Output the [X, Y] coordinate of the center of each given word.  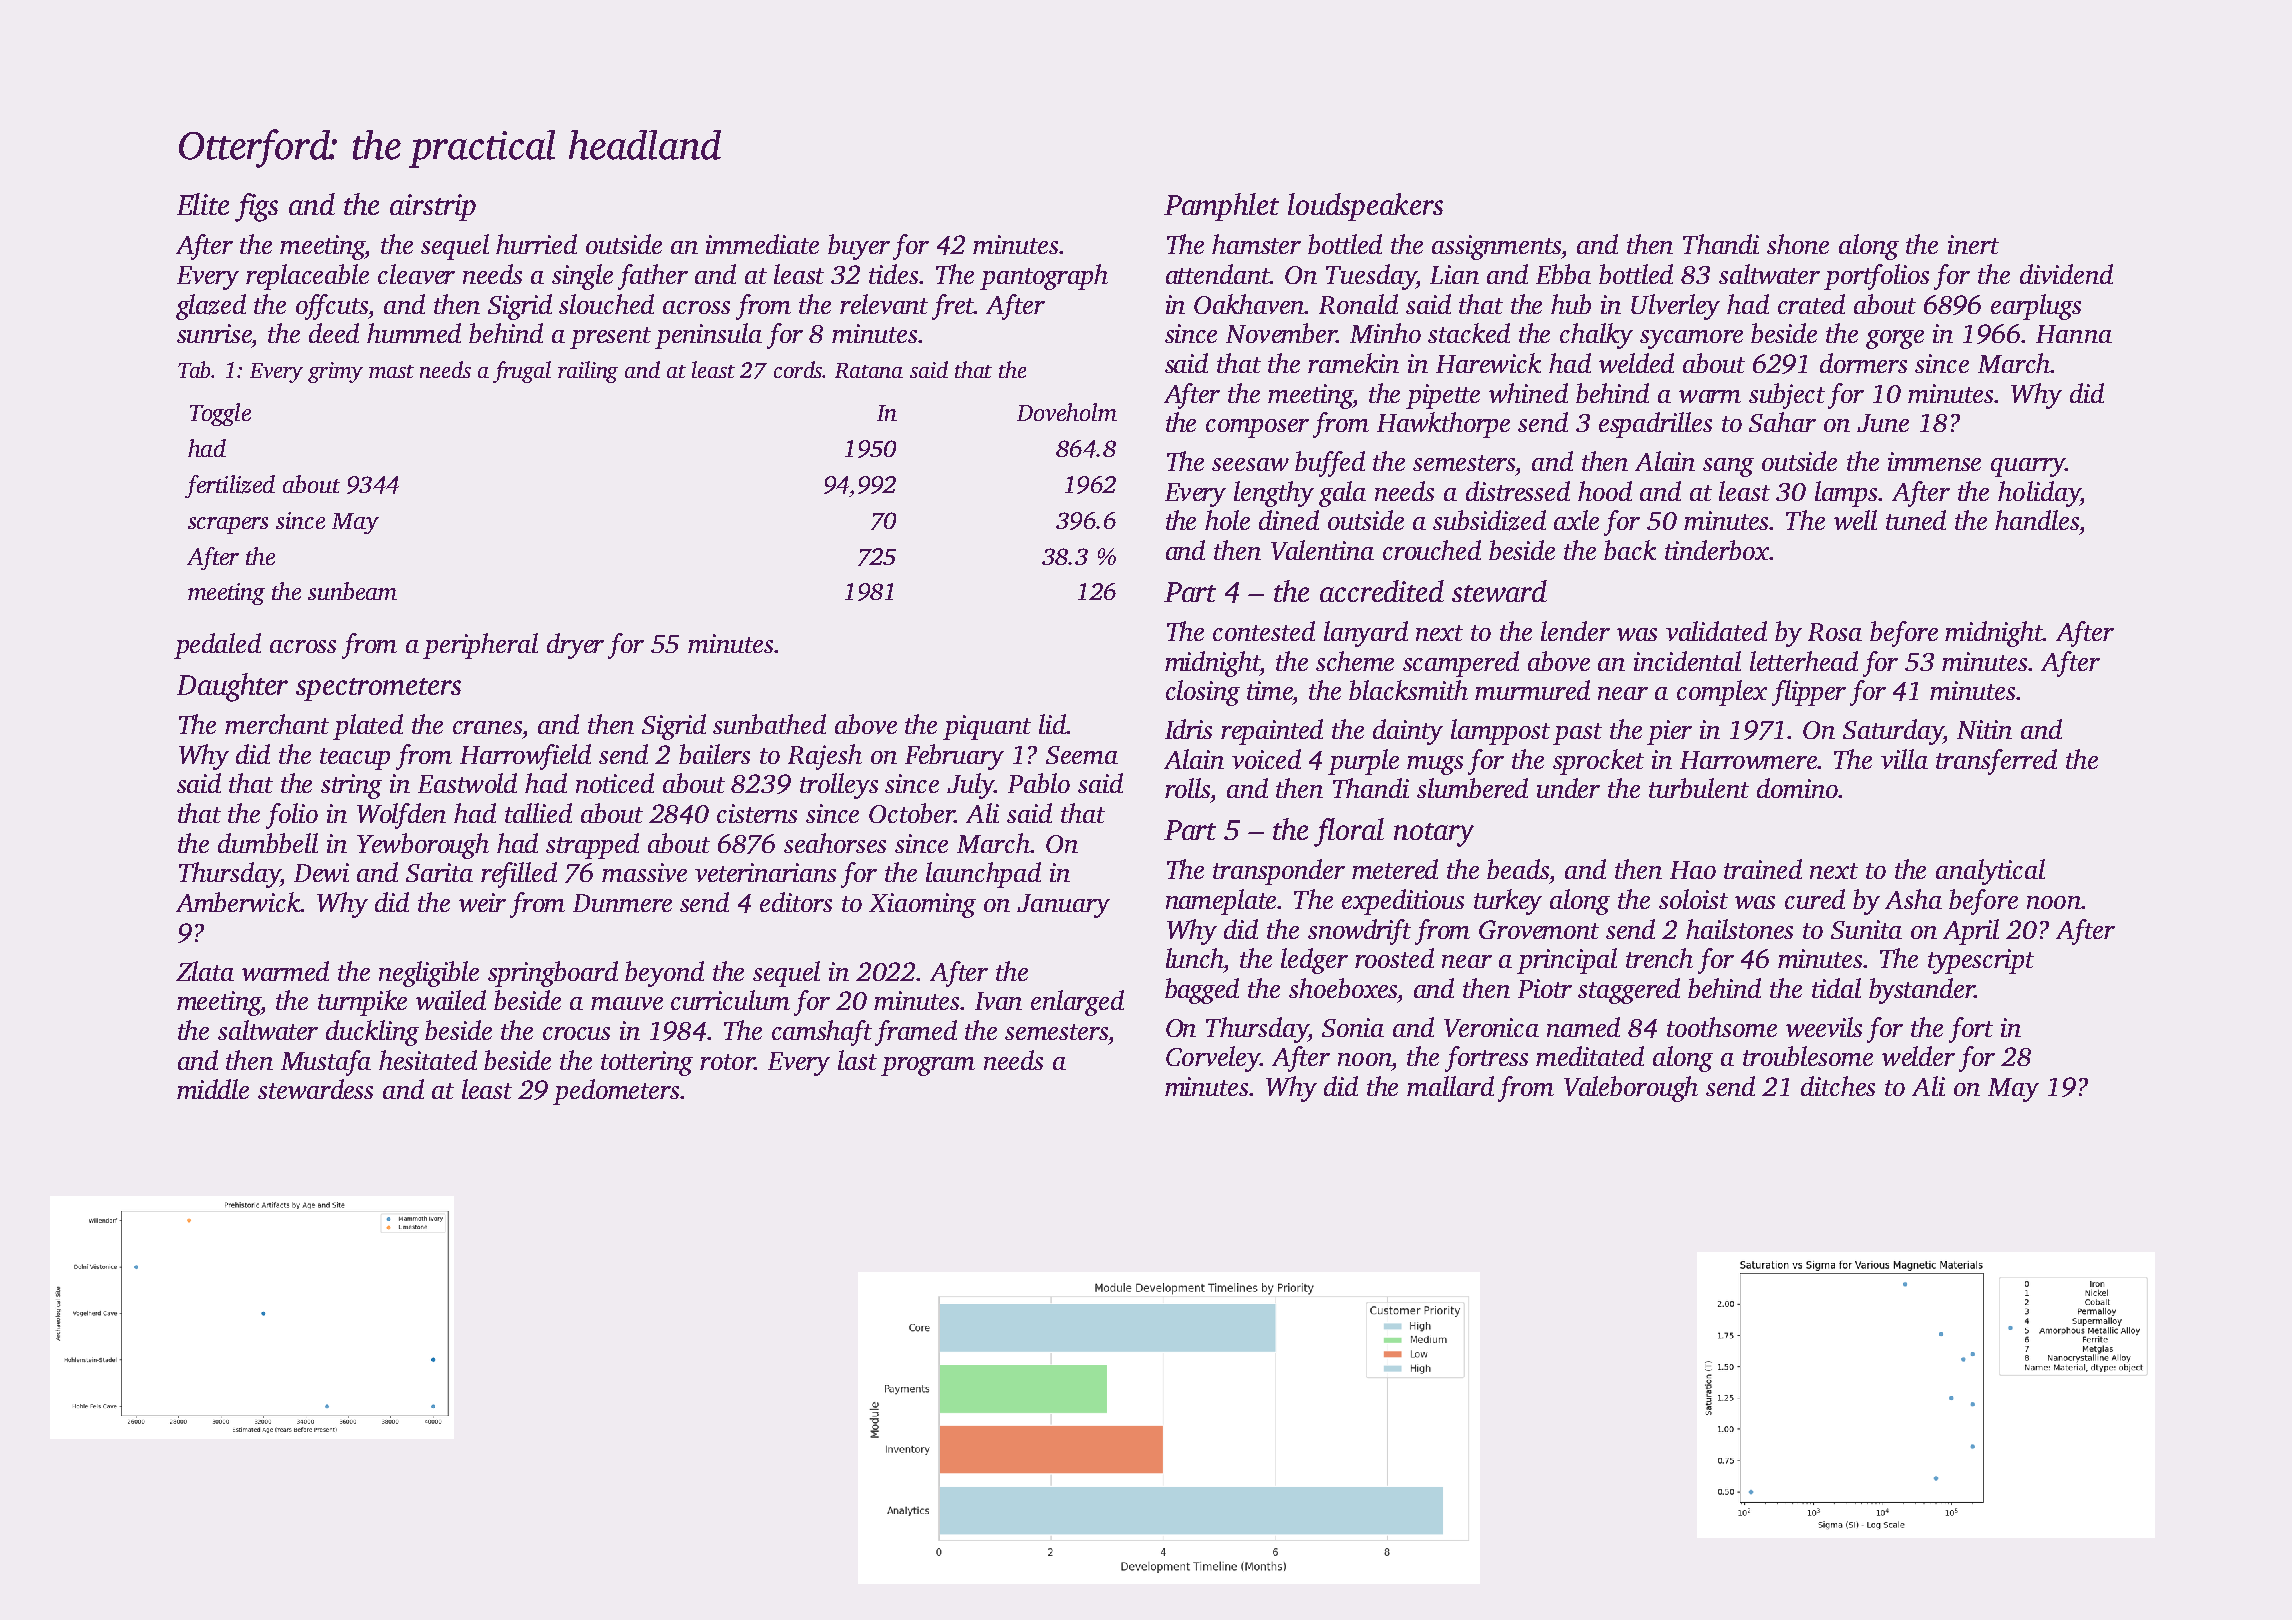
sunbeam [352, 591]
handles [2037, 520]
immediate [762, 244]
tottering [647, 1063]
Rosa [1835, 632]
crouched [1432, 550]
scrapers [228, 525]
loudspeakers [1365, 207]
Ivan [998, 1001]
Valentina [1322, 550]
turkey [1508, 902]
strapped [592, 846]
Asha [1913, 899]
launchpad [983, 875]
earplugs [2036, 307]
